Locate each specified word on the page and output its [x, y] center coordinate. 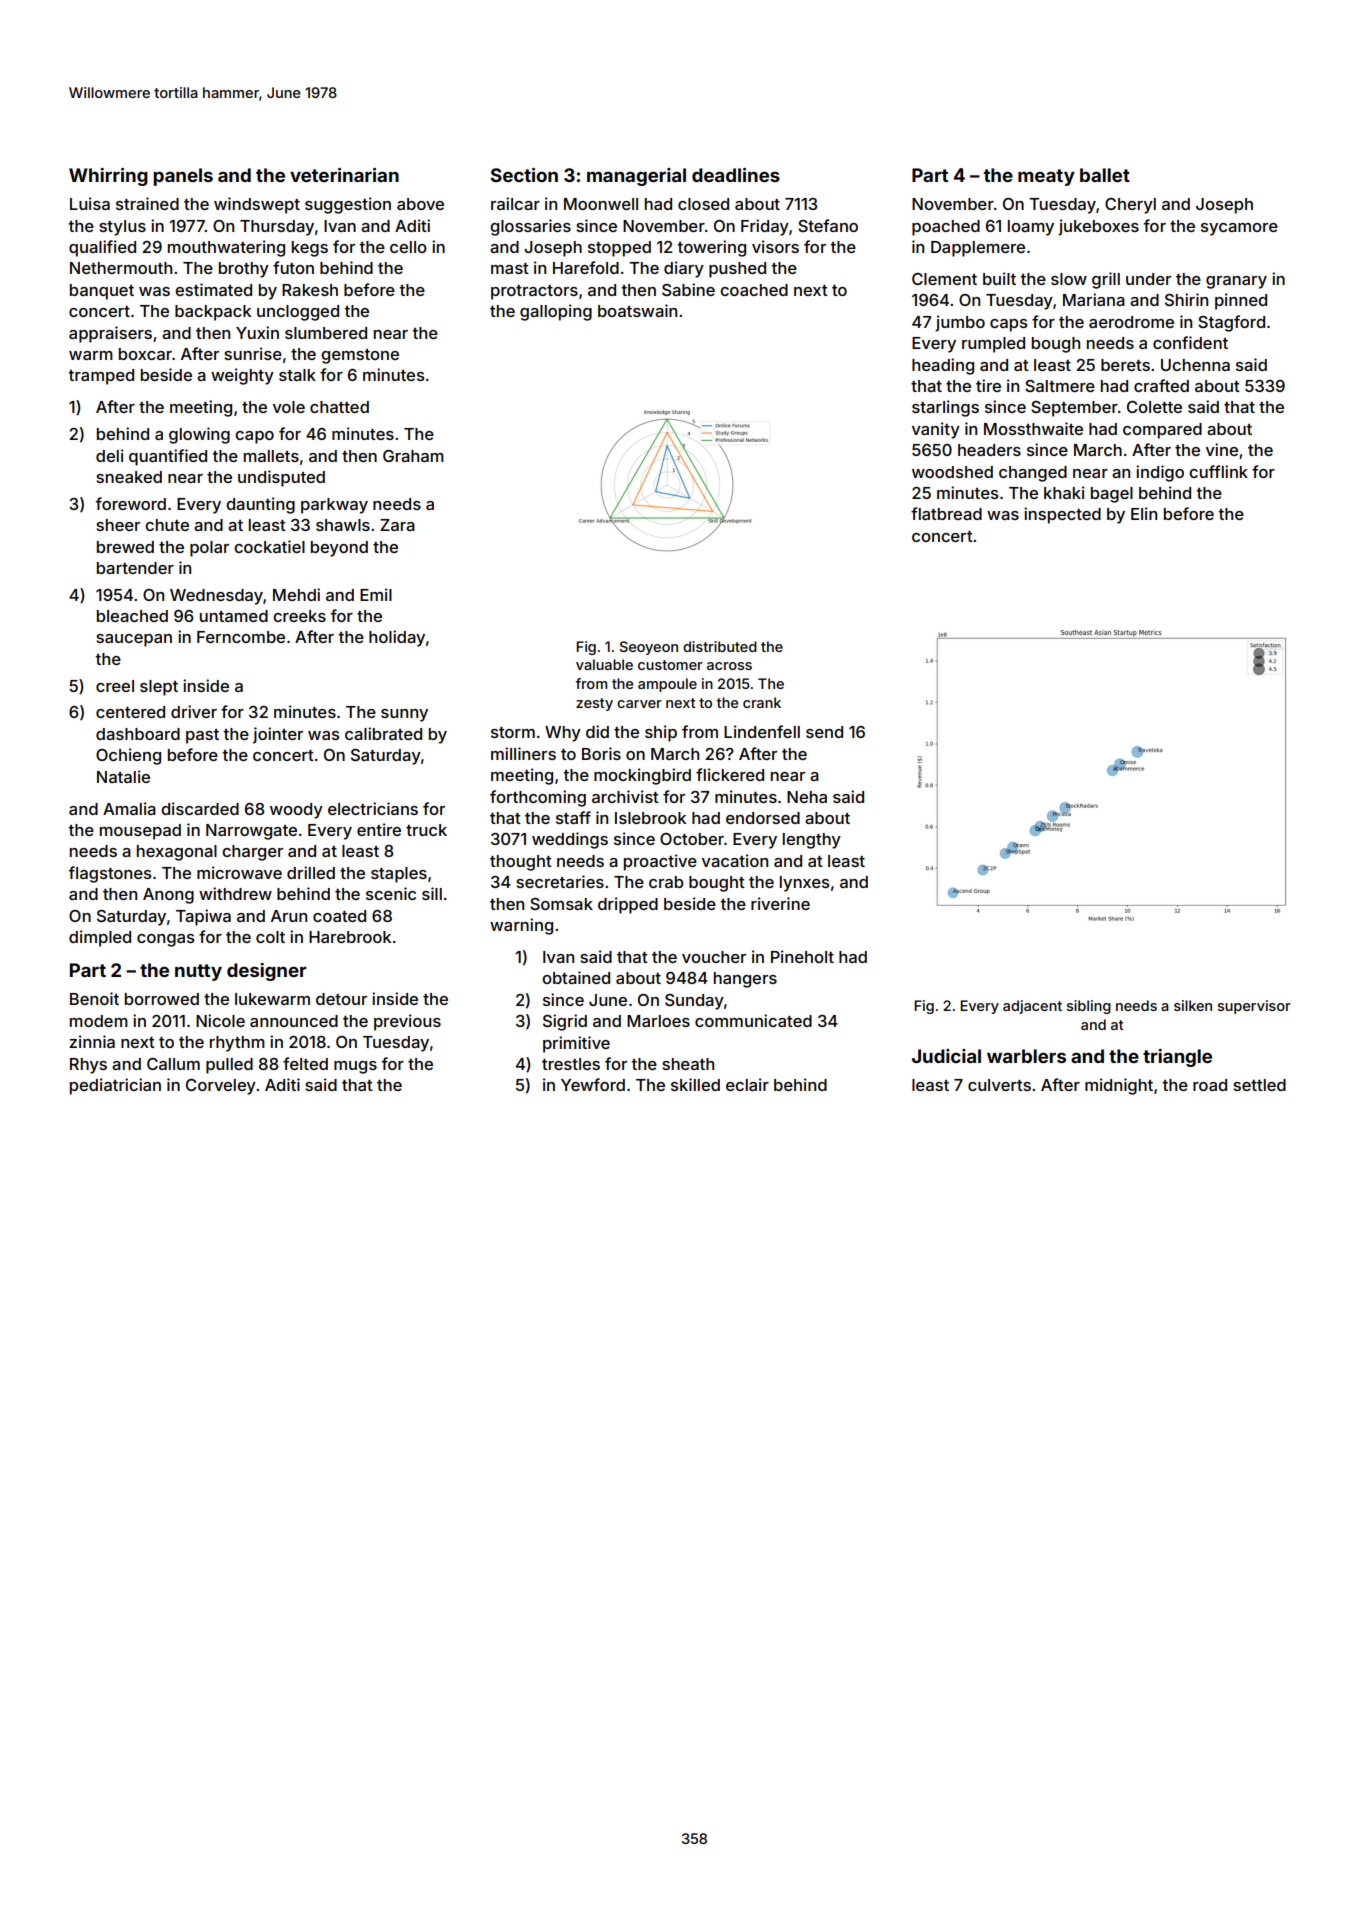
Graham [413, 456]
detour [341, 999]
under [1148, 279]
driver [194, 711]
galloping [556, 312]
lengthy [812, 841]
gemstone [360, 356]
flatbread [946, 513]
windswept [257, 205]
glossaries [530, 227]
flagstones [110, 874]
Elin [1144, 513]
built [999, 278]
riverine [780, 903]
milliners [523, 753]
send [824, 732]
